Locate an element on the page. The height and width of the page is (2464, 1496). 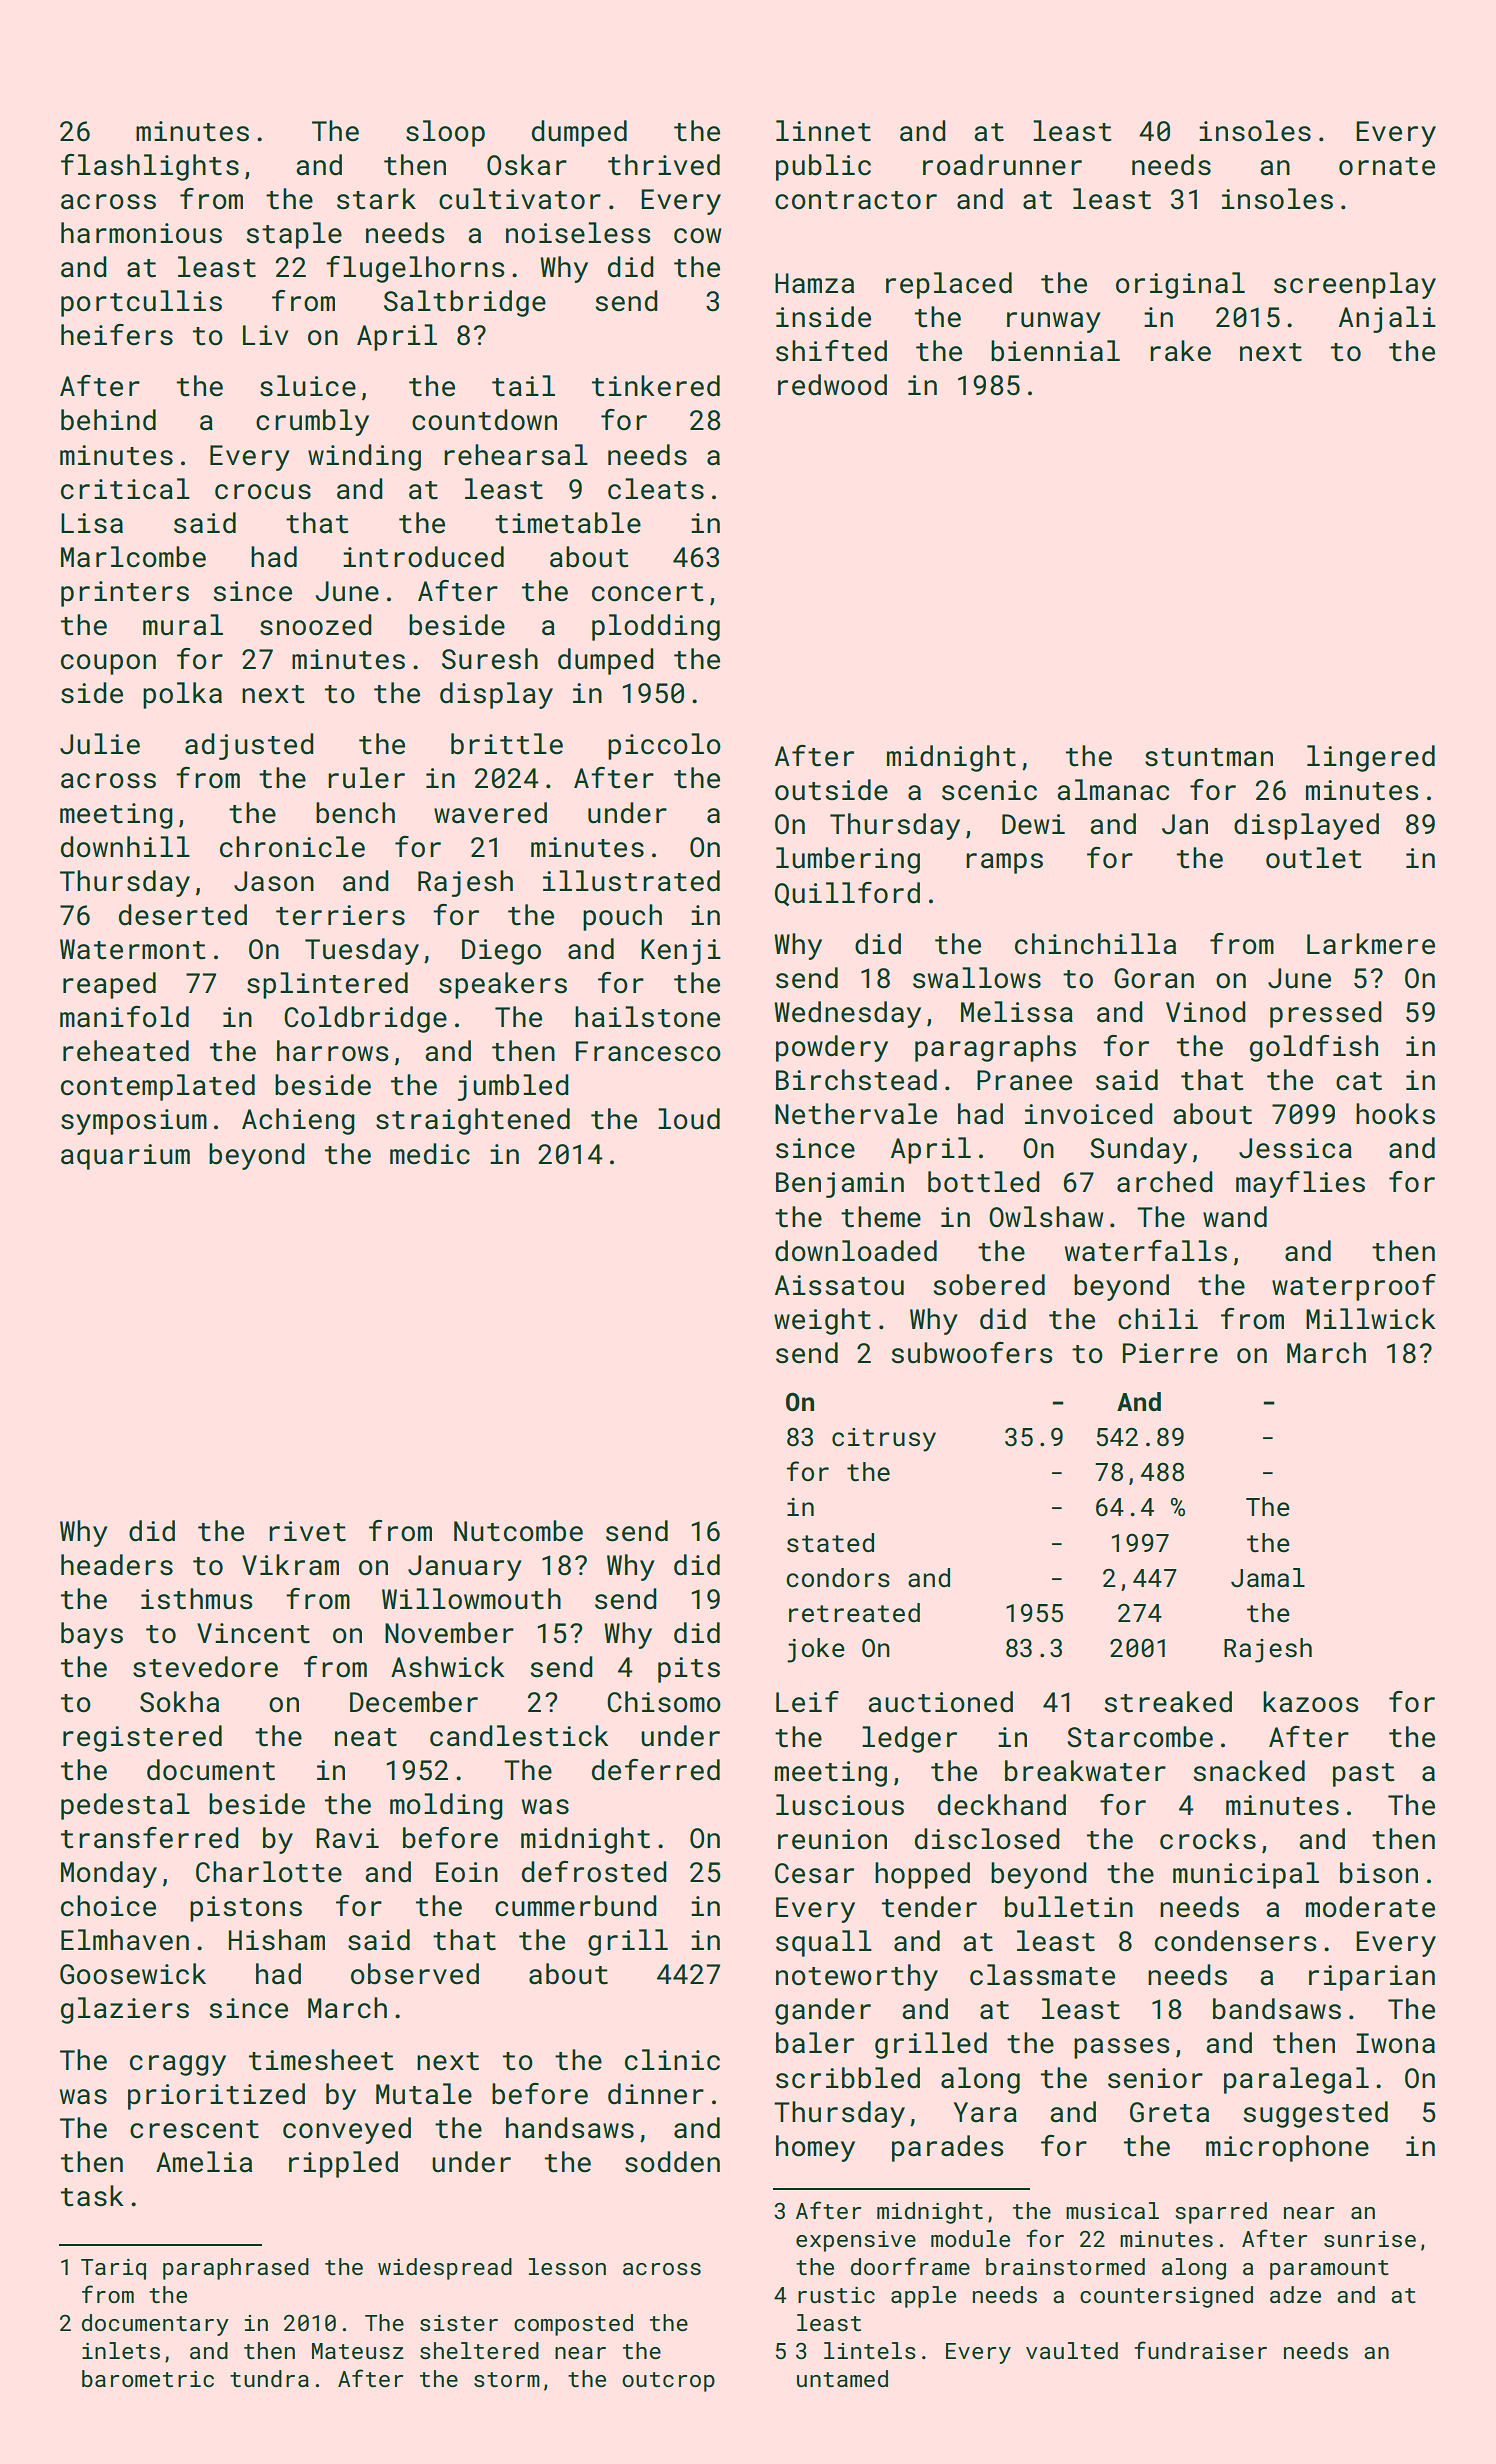
aquarium is located at coordinates (125, 1157).
